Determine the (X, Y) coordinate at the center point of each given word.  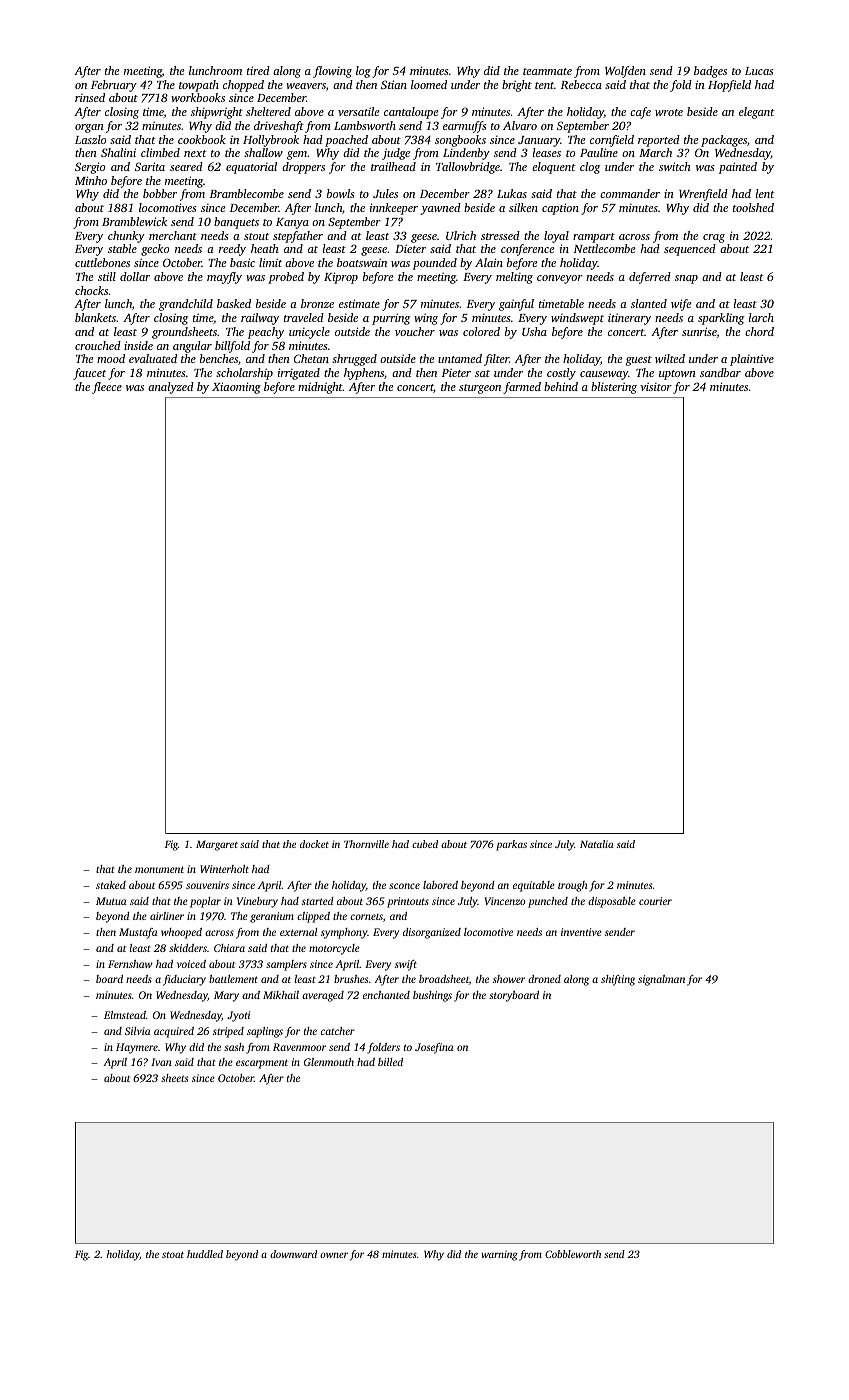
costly (561, 374)
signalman (661, 980)
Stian (394, 84)
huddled (205, 1254)
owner (334, 1255)
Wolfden (625, 72)
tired (258, 70)
